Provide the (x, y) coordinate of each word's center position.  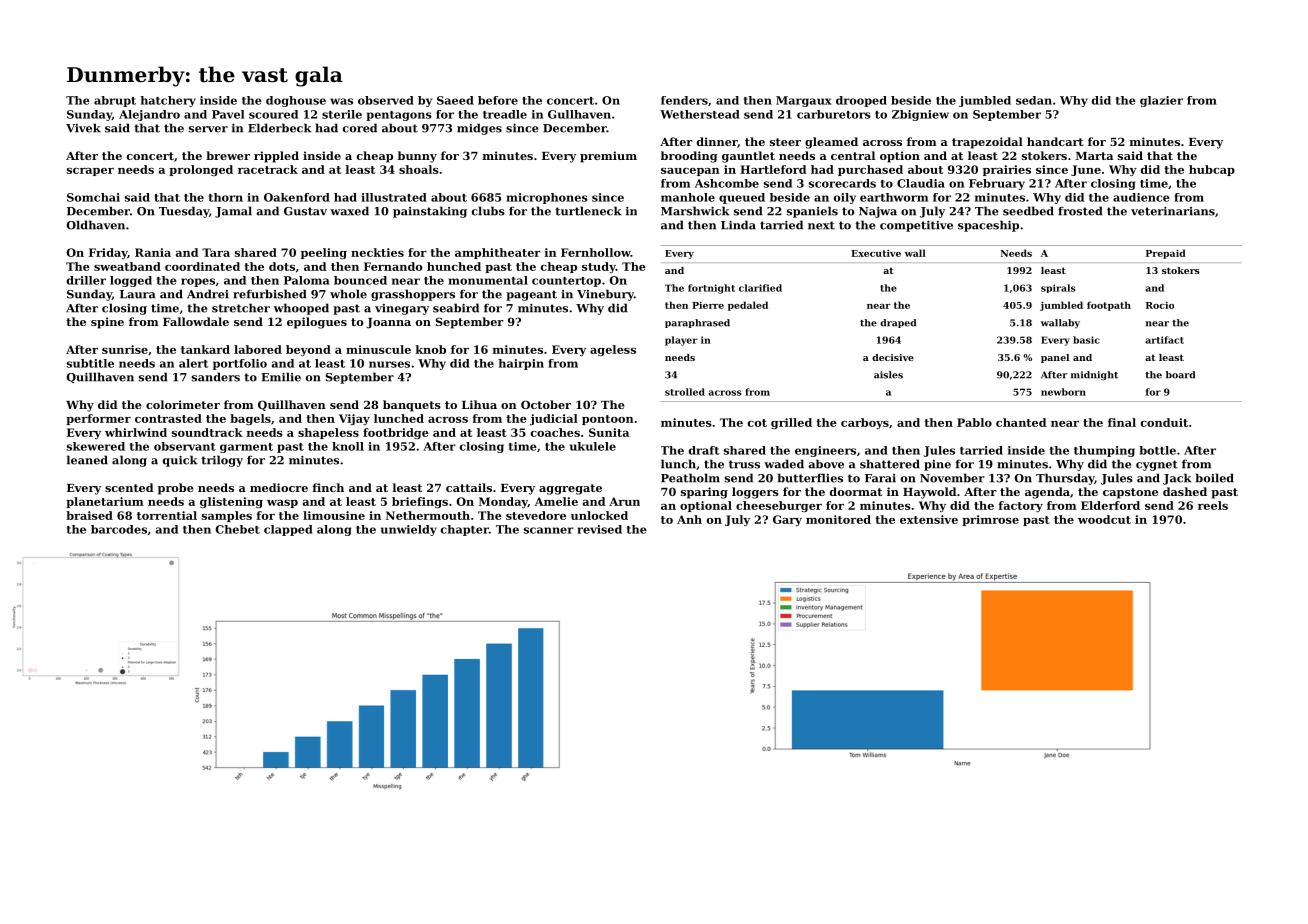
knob (431, 349)
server (208, 129)
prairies (1007, 170)
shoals (419, 169)
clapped (288, 530)
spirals (1058, 288)
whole (348, 294)
